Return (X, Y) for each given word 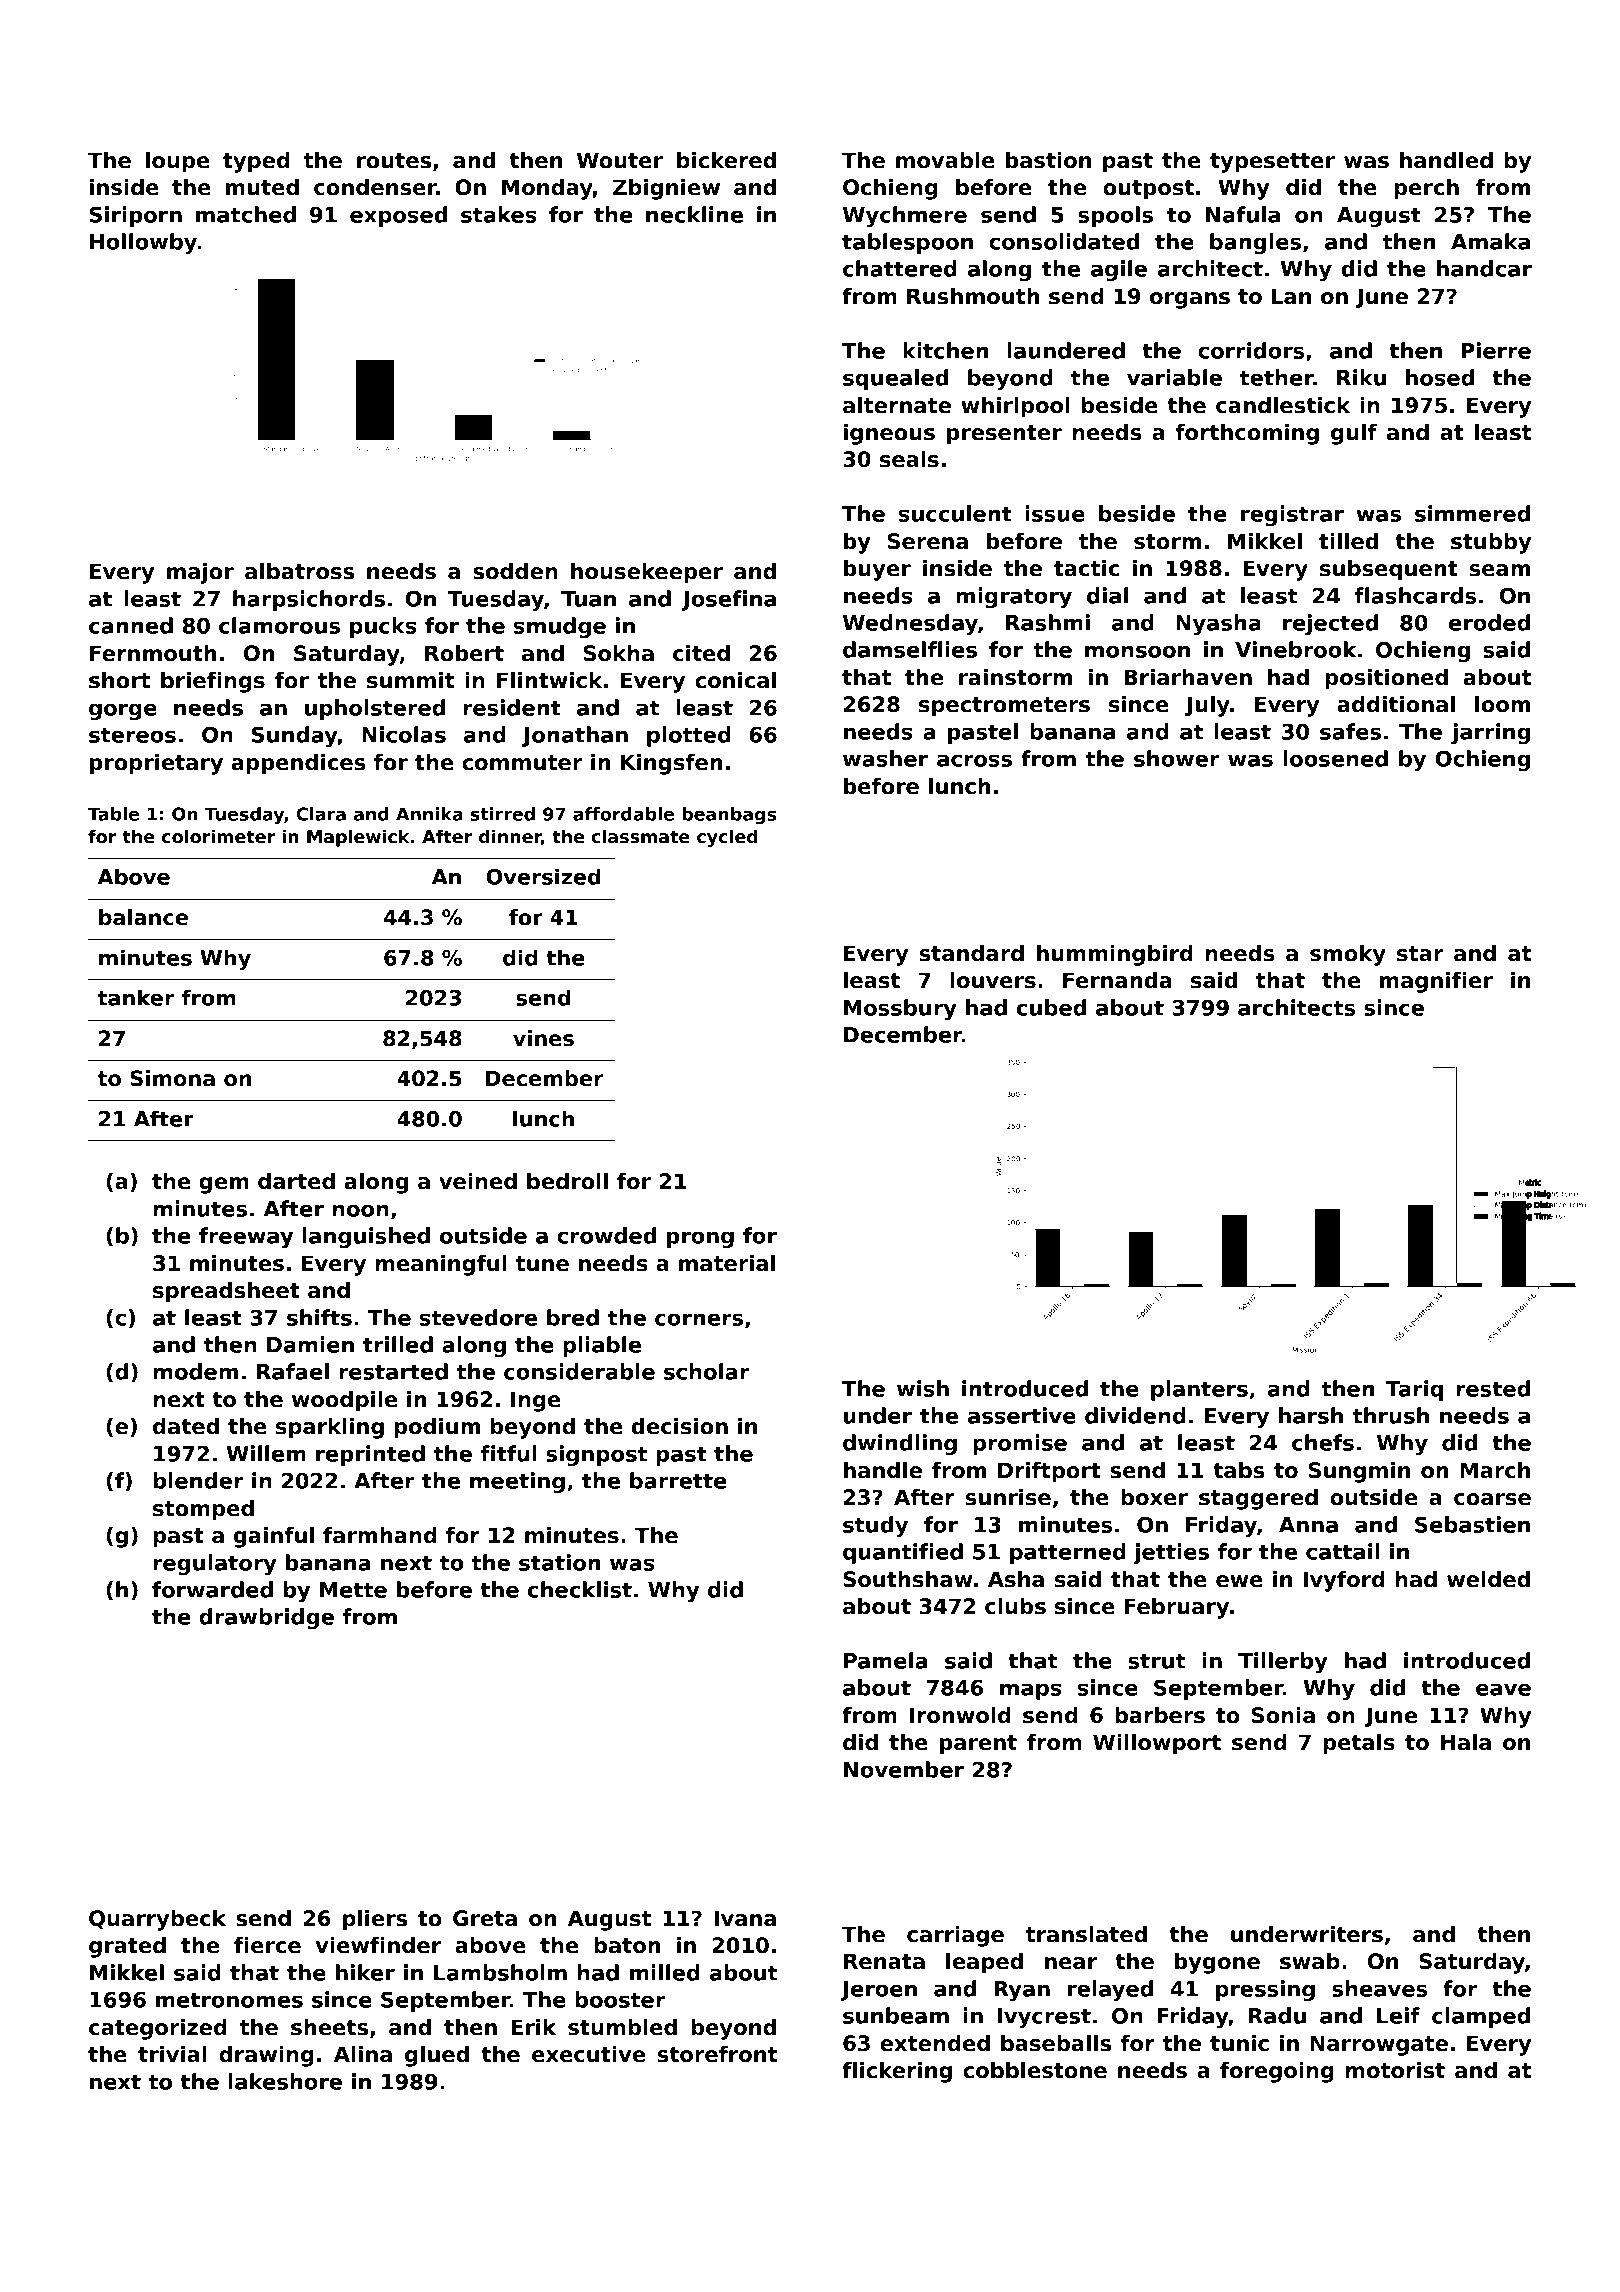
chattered (900, 268)
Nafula (1243, 214)
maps (1031, 1691)
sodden (515, 571)
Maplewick (358, 838)
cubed (1051, 1007)
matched (246, 214)
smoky (1348, 955)
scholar (706, 1371)
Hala (1466, 1742)
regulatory (215, 1564)
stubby (1491, 543)
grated (127, 1947)
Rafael (293, 1371)
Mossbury (900, 1009)
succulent (955, 513)
